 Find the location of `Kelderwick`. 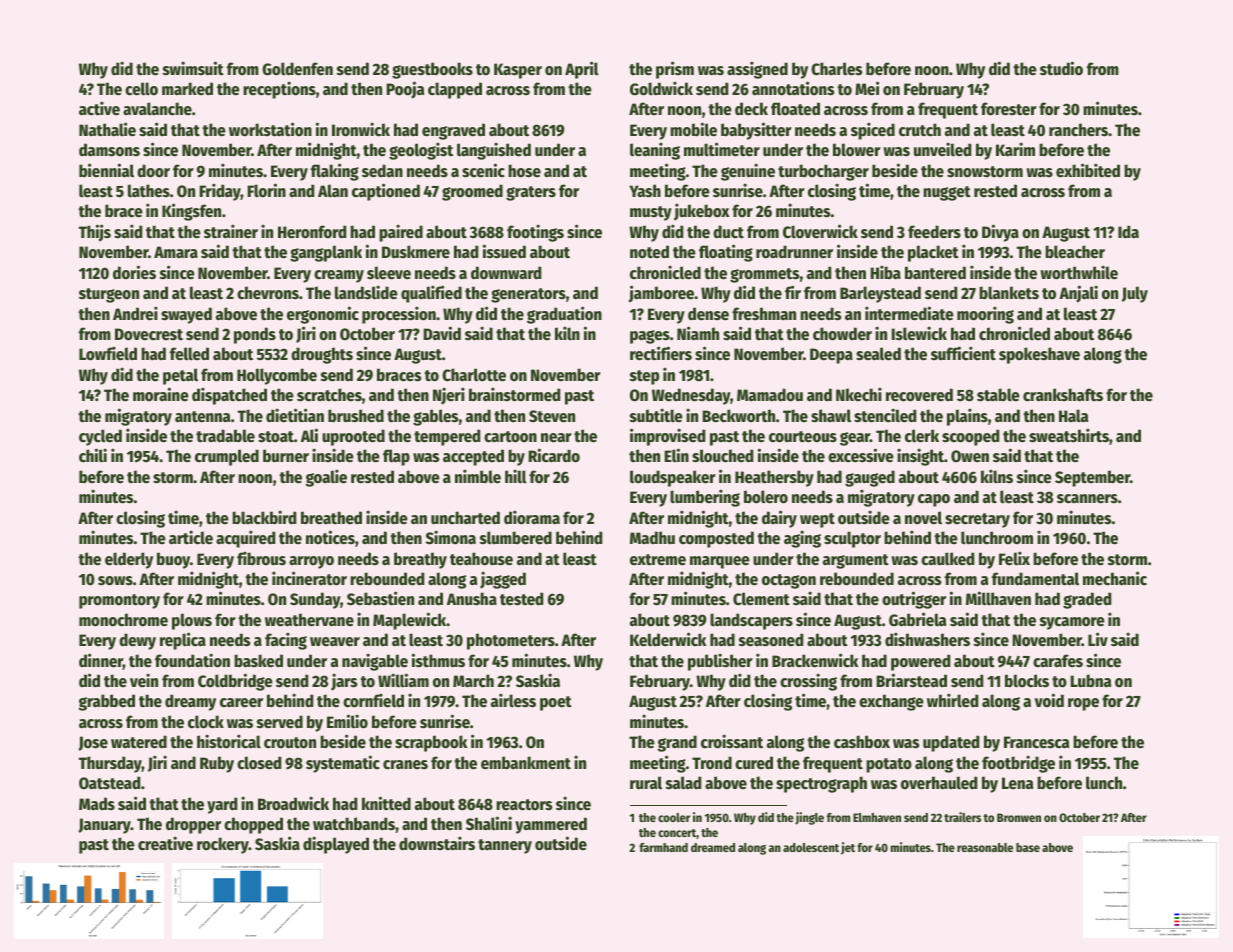

Kelderwick is located at coordinates (668, 639).
